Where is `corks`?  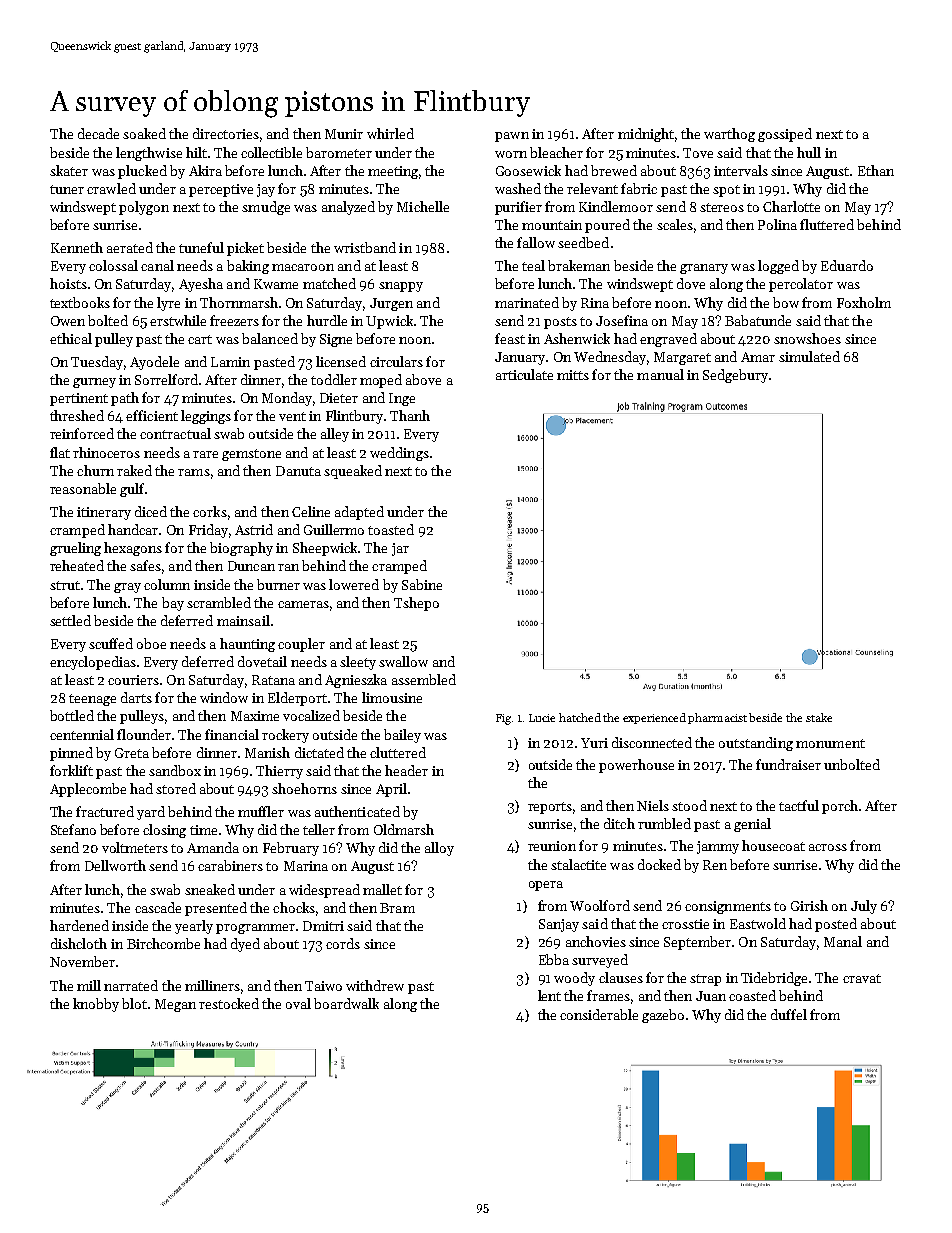 corks is located at coordinates (210, 511).
